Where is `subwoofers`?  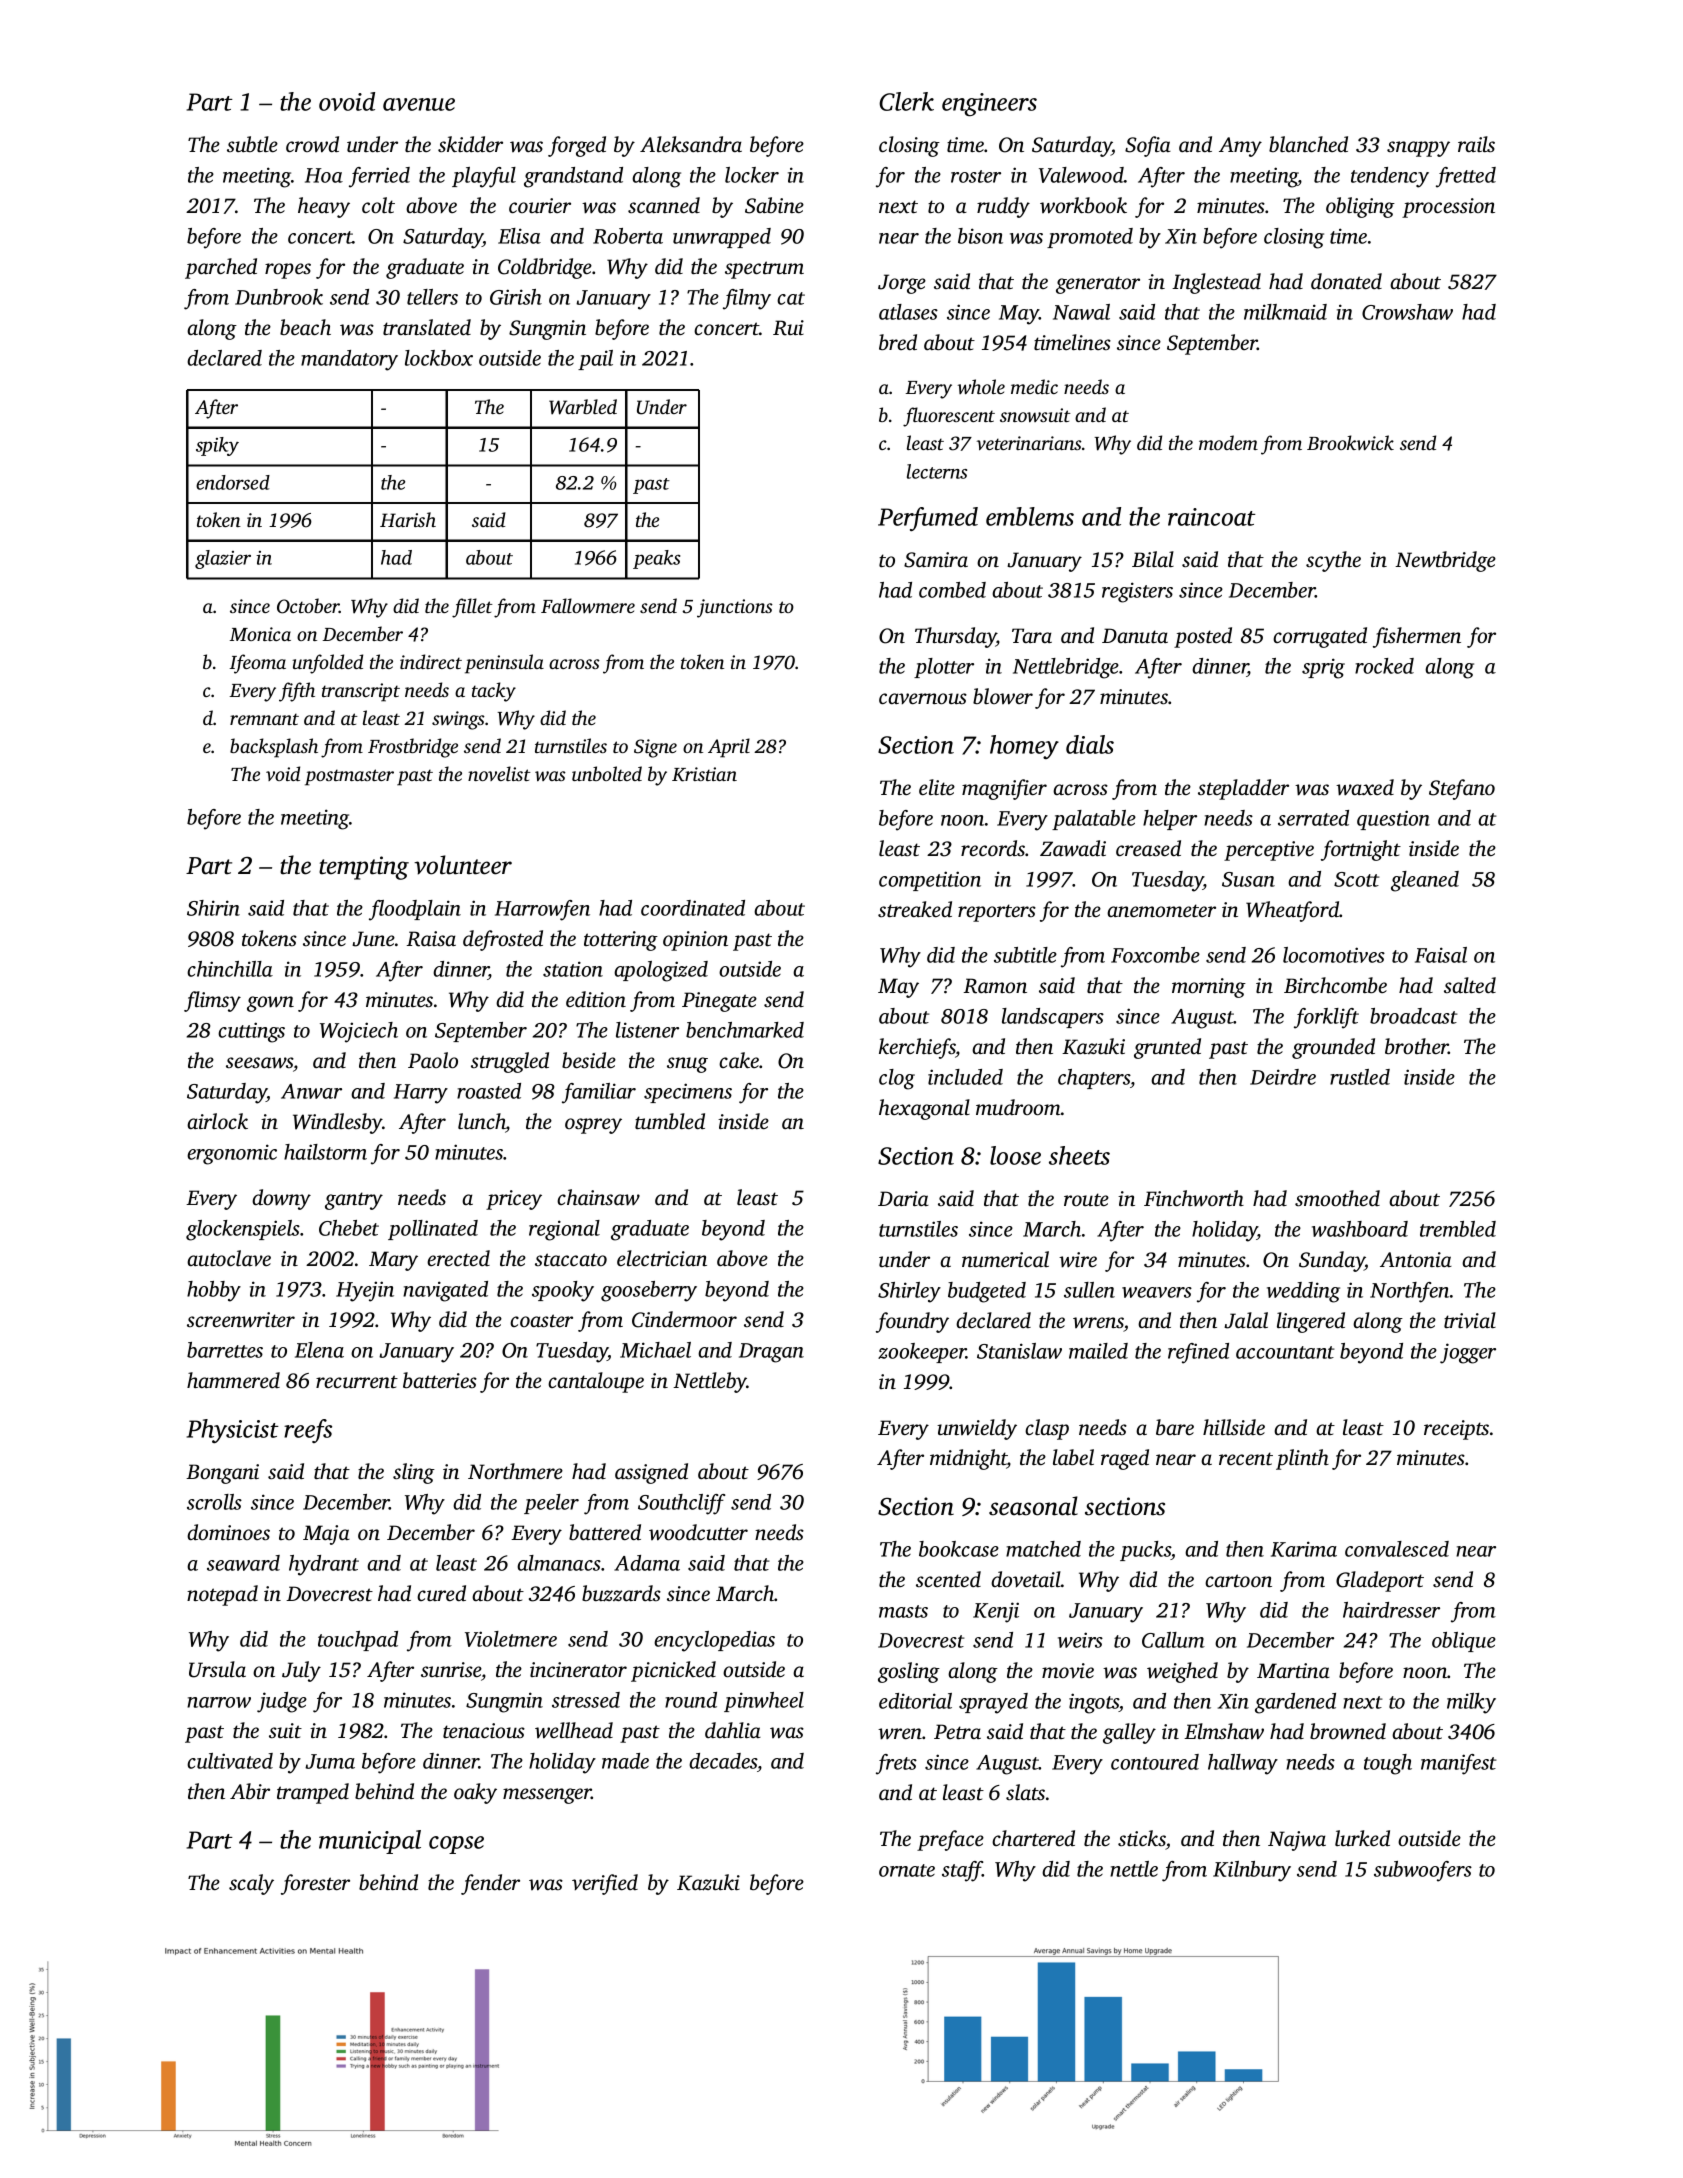 subwoofers is located at coordinates (1423, 1871).
